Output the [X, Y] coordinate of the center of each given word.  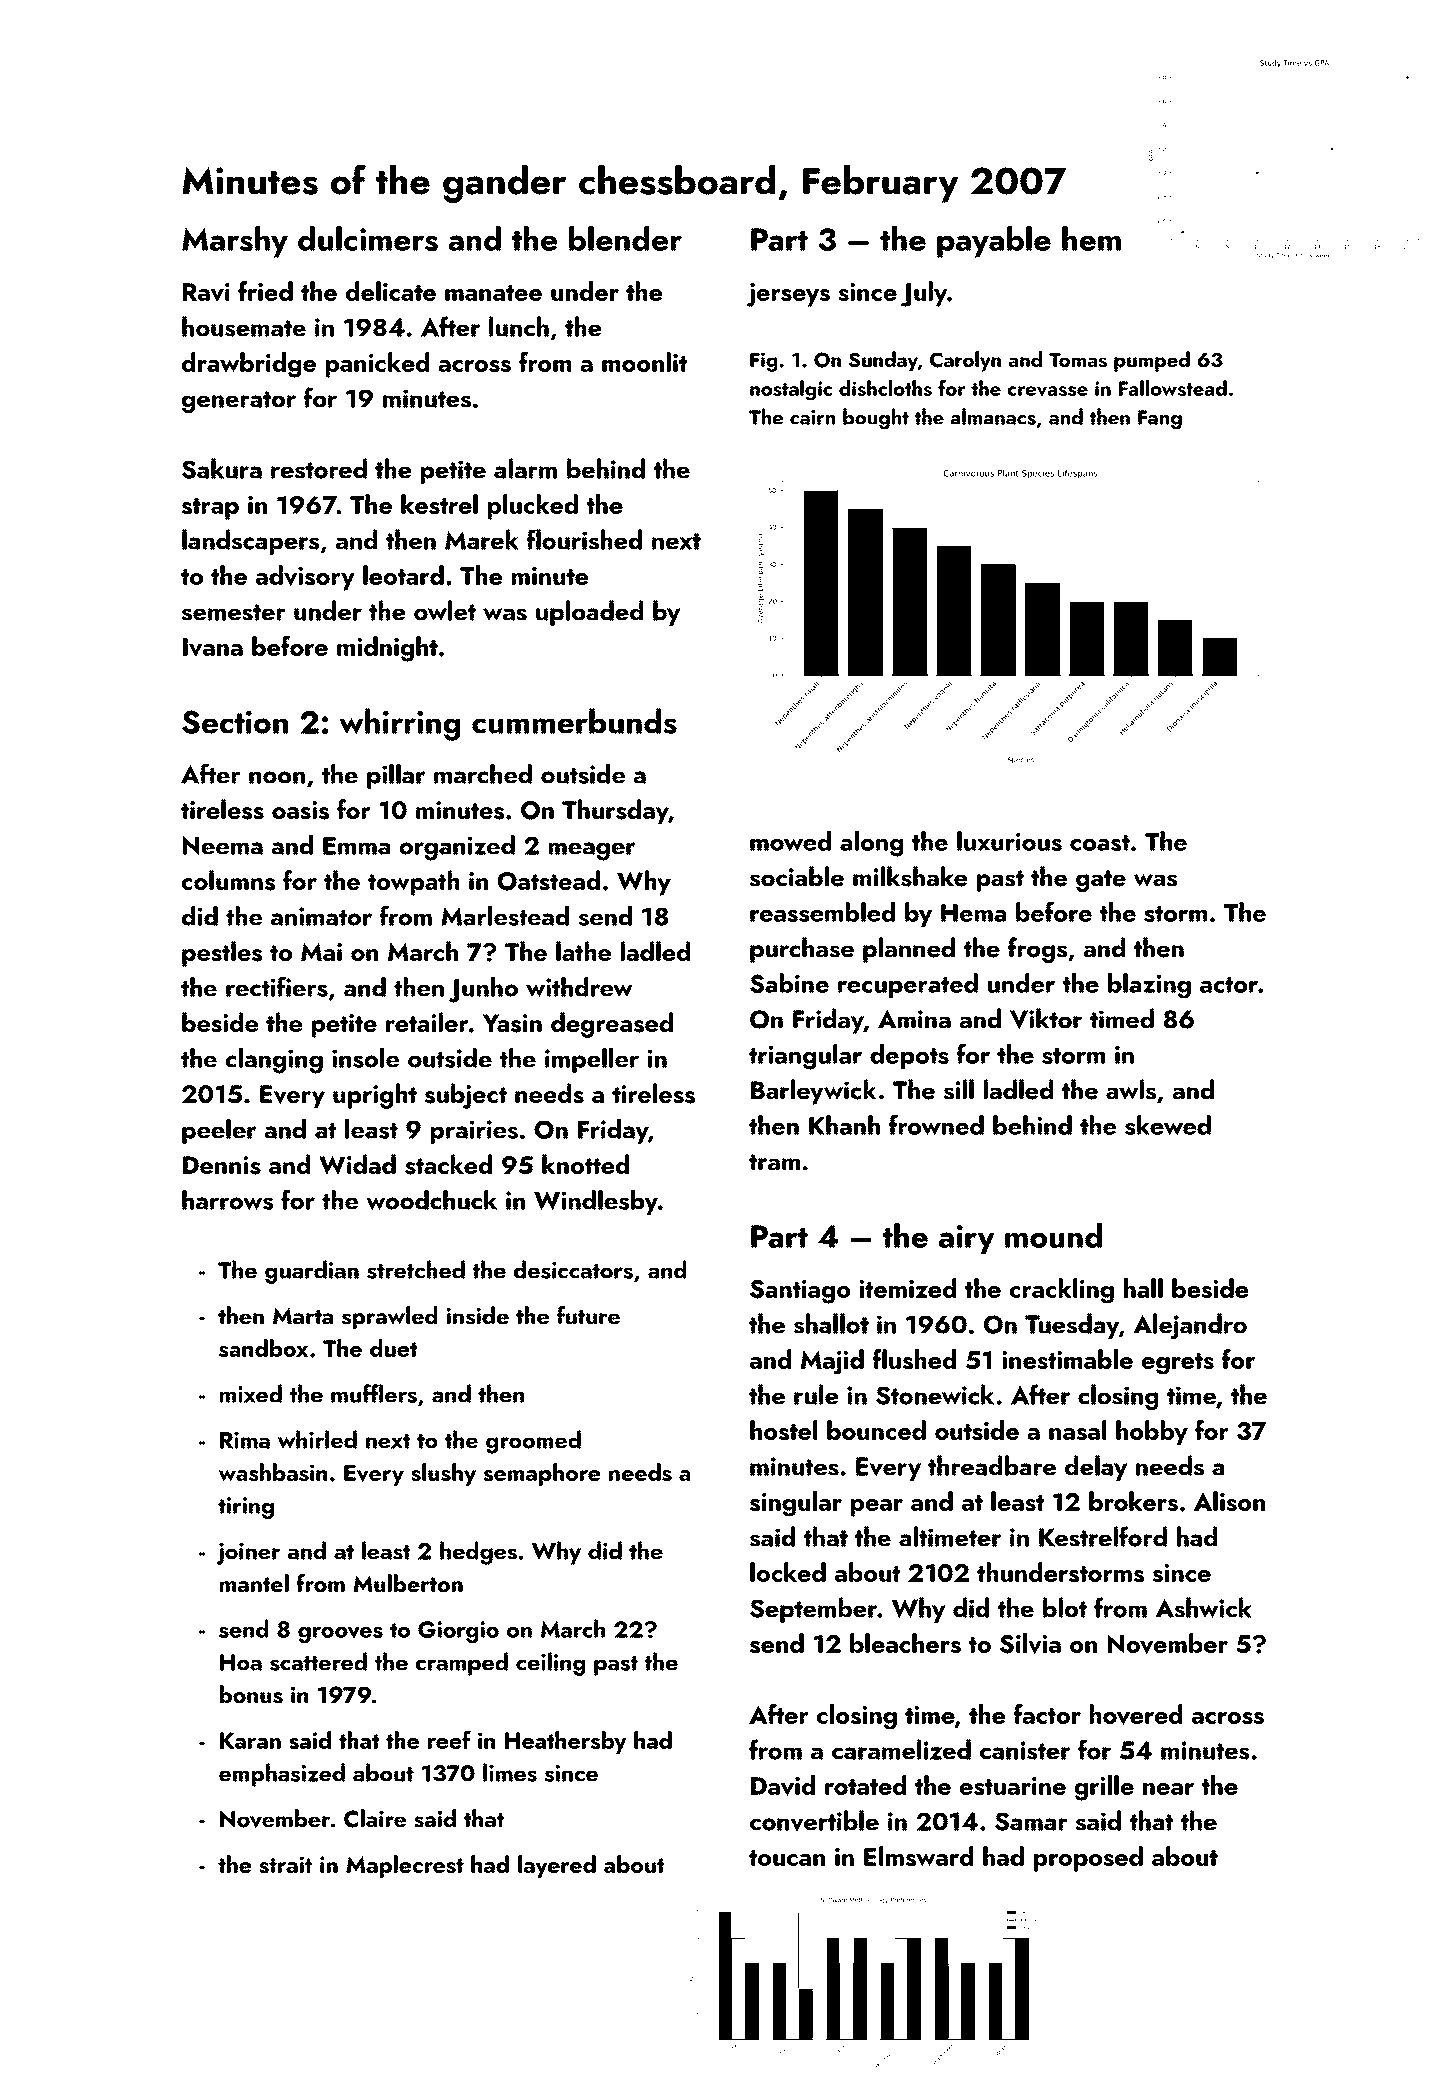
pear [877, 1508]
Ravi [206, 292]
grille [1104, 1788]
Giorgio [458, 1632]
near [1168, 1789]
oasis [300, 810]
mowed [790, 841]
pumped [1152, 361]
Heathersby [566, 1742]
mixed [251, 1393]
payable [994, 242]
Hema [973, 913]
